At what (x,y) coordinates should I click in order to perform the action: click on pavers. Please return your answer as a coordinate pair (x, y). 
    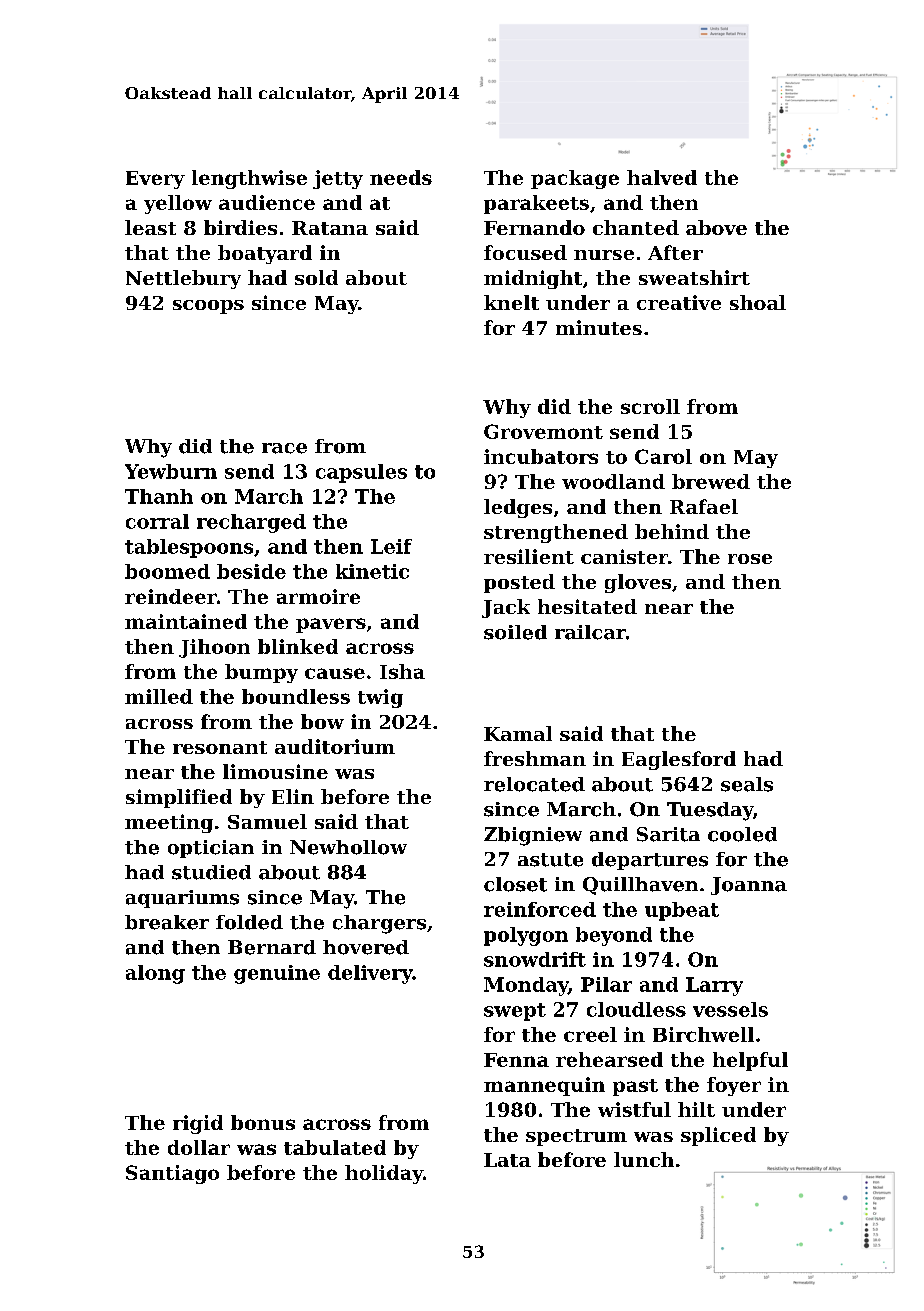
    Looking at the image, I should click on (331, 625).
